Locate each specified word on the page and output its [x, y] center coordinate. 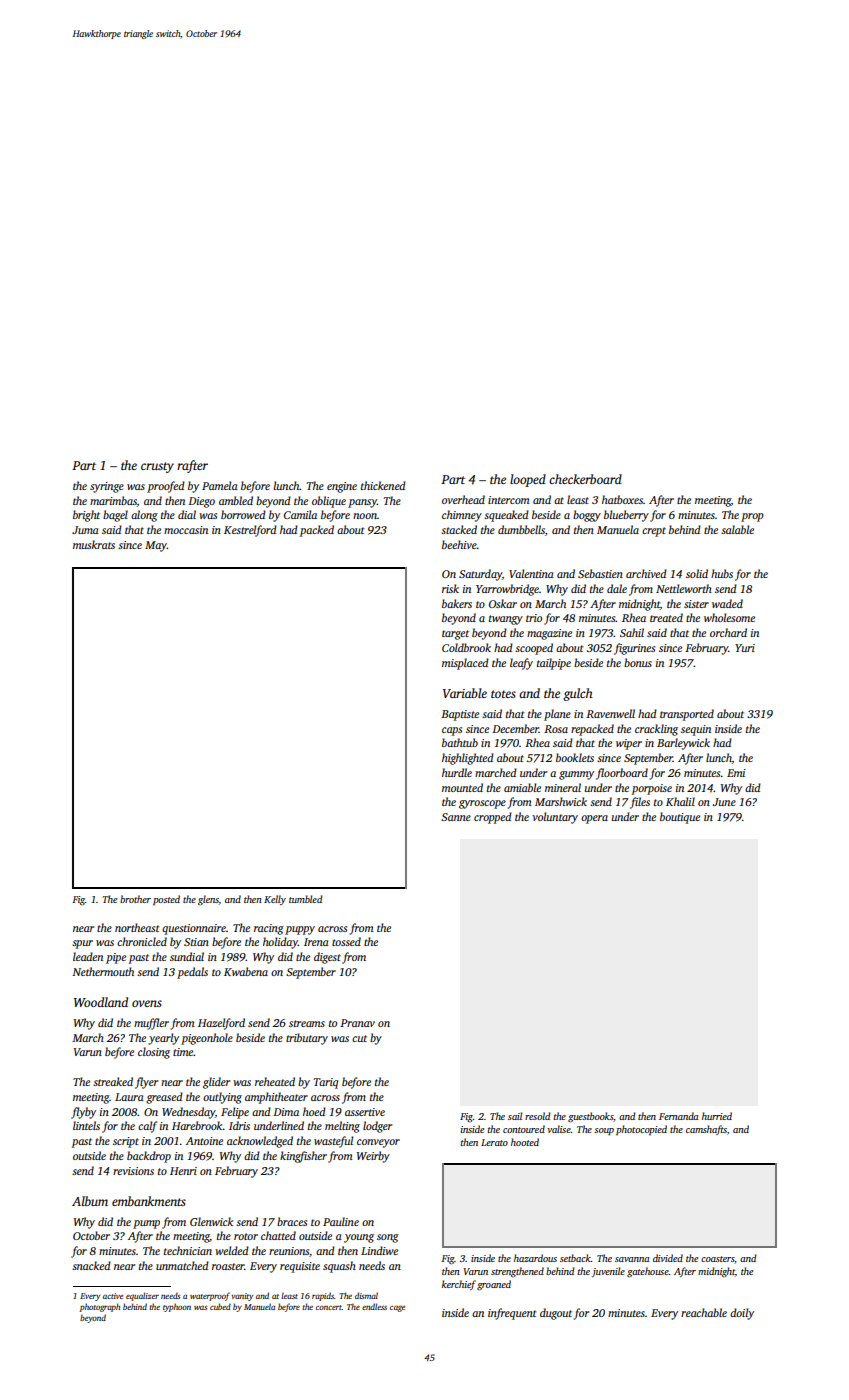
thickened [383, 485]
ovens [147, 1003]
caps [452, 731]
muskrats [94, 544]
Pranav [357, 1023]
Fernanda [678, 1116]
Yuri [745, 648]
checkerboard [585, 479]
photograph [100, 1307]
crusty [157, 467]
